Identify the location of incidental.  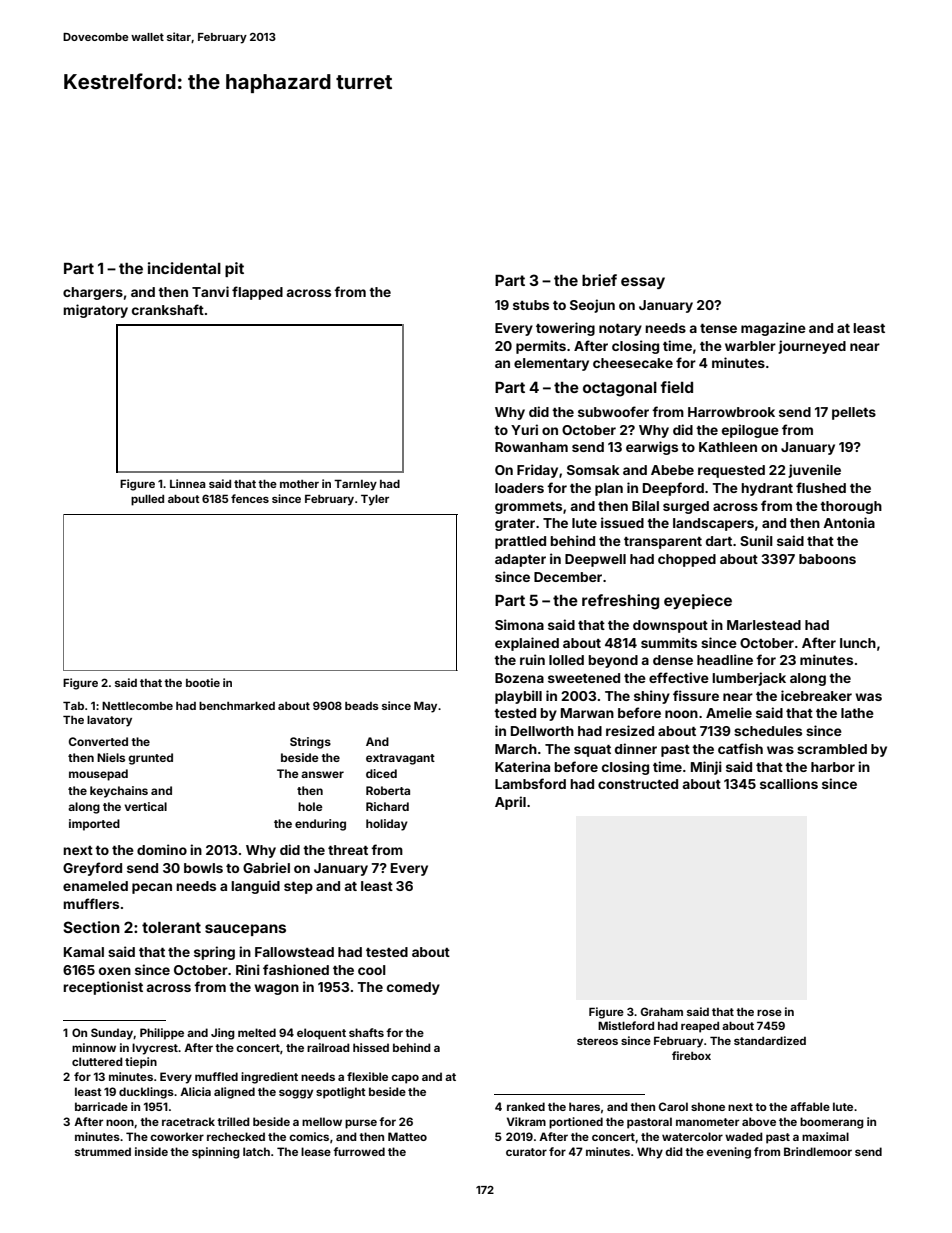
(184, 268).
